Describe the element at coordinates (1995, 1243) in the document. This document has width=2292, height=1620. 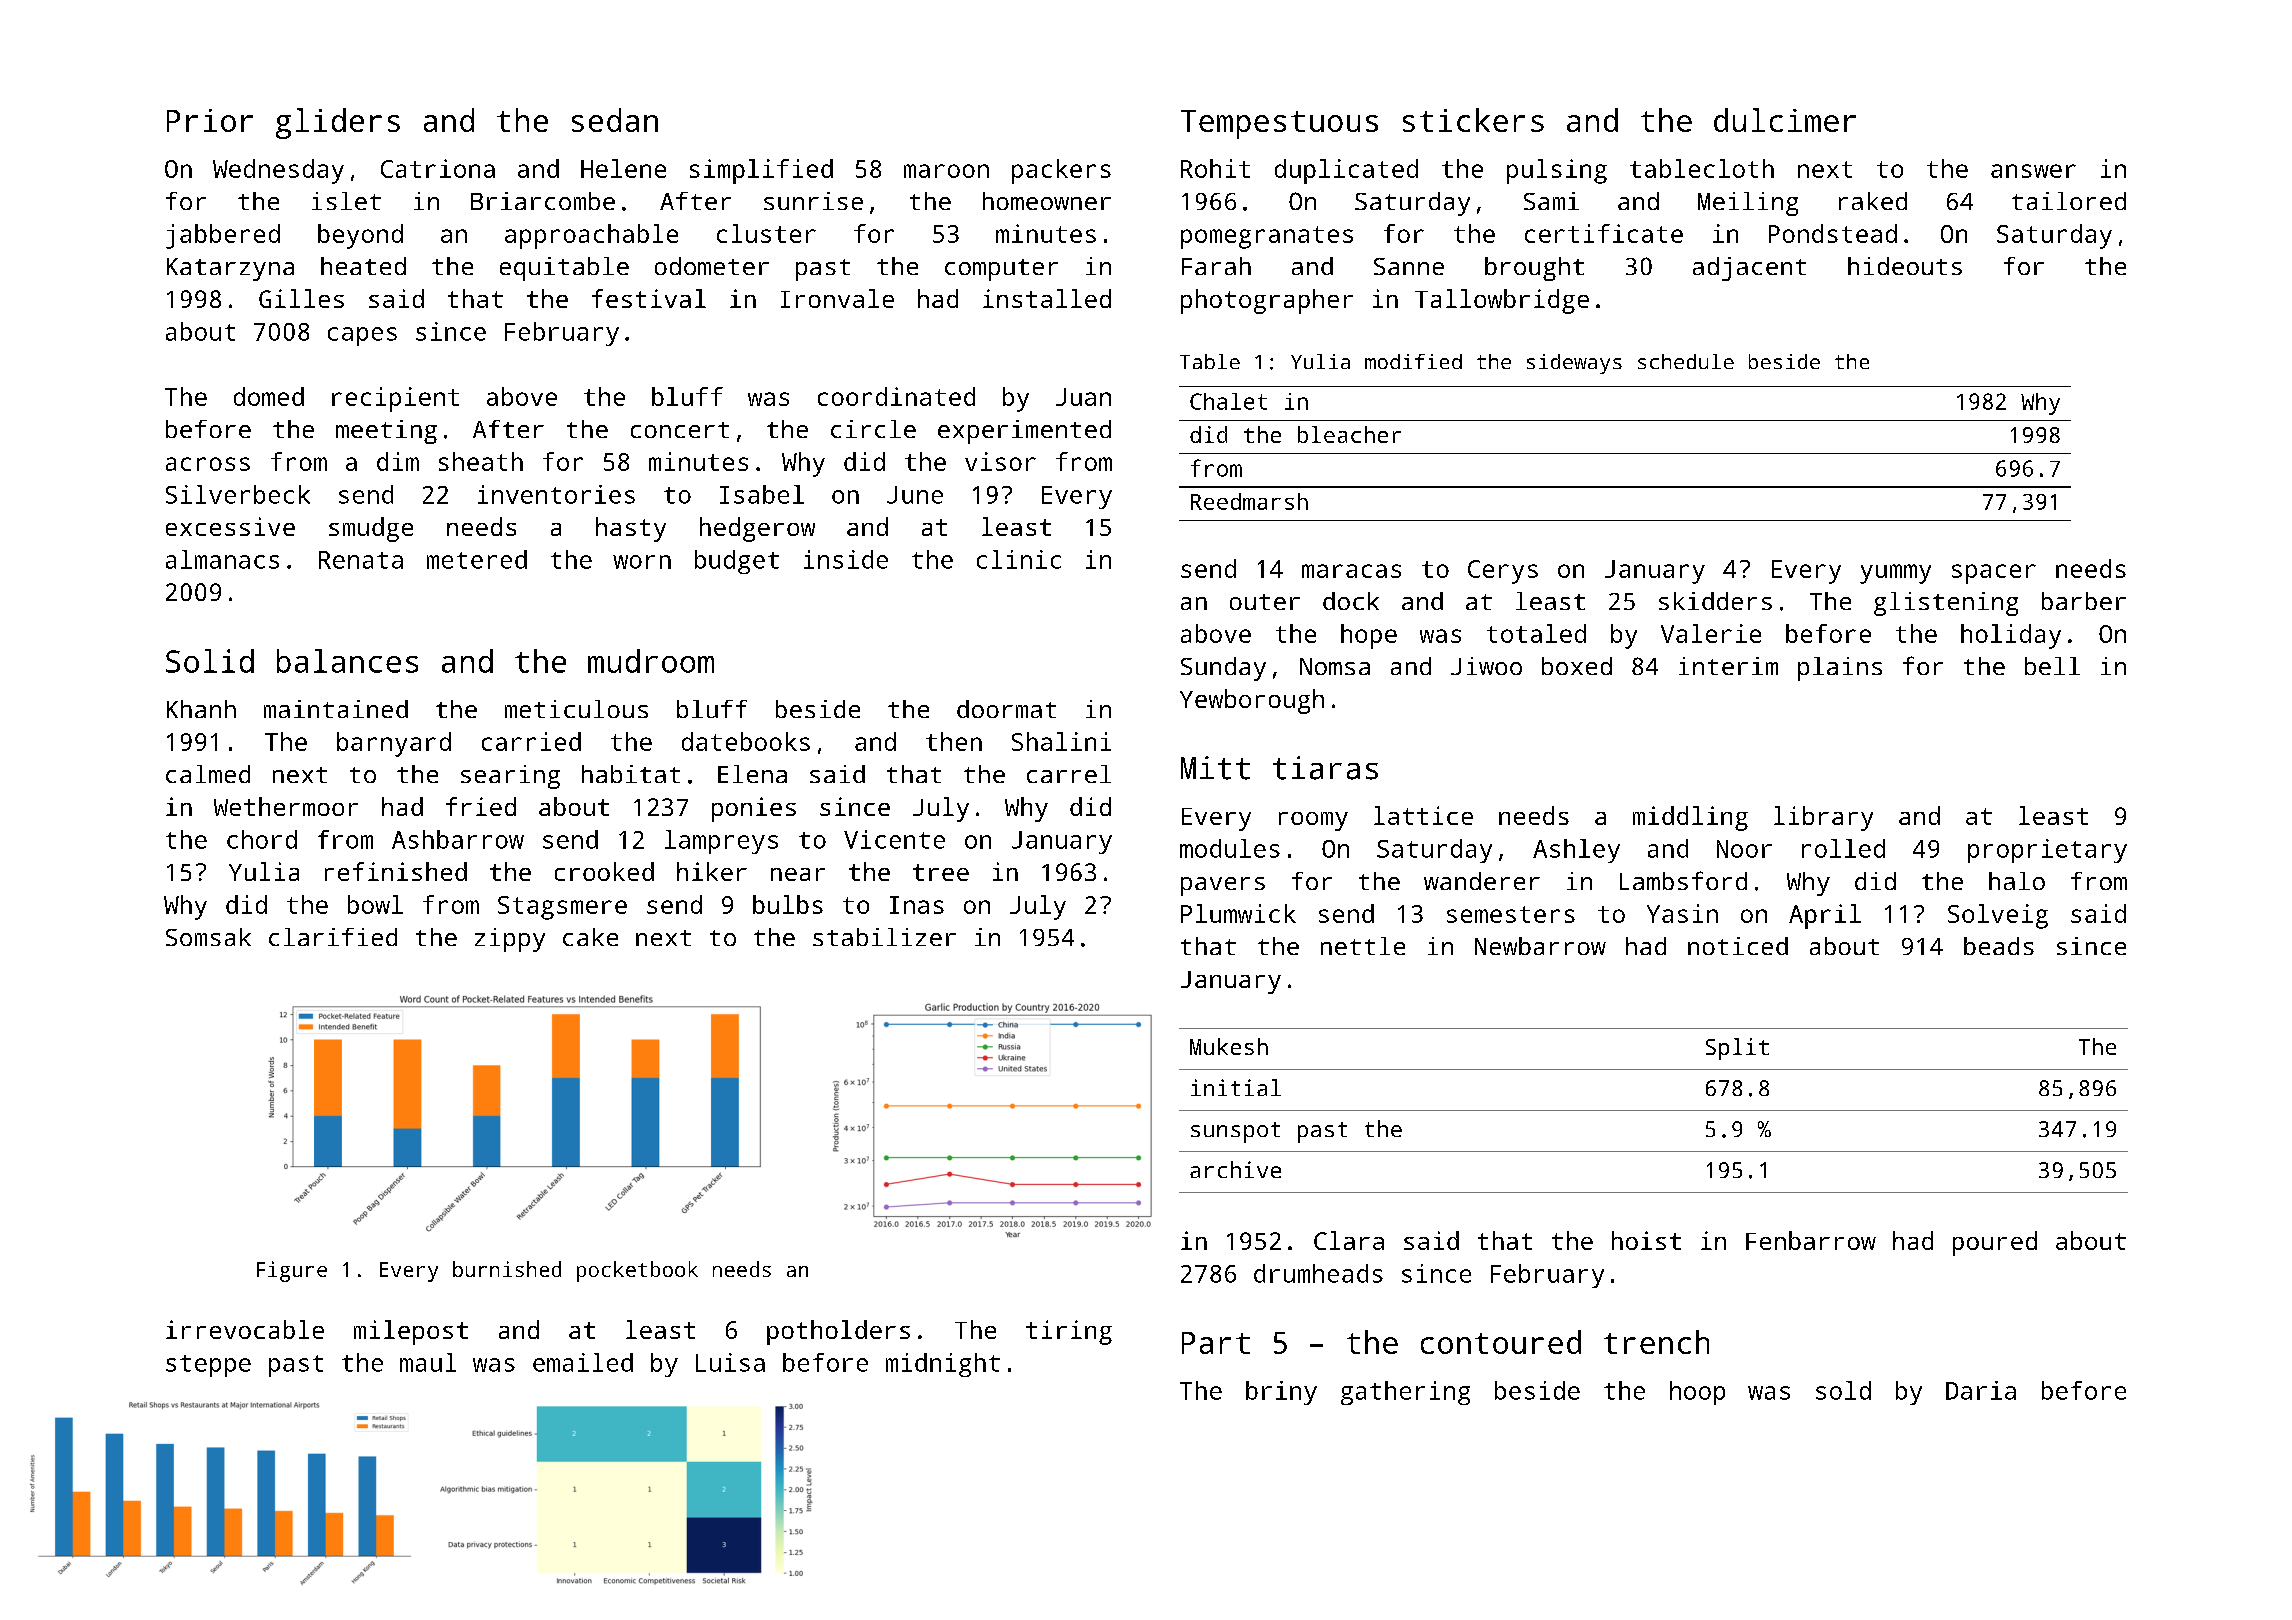
I see `poured` at that location.
